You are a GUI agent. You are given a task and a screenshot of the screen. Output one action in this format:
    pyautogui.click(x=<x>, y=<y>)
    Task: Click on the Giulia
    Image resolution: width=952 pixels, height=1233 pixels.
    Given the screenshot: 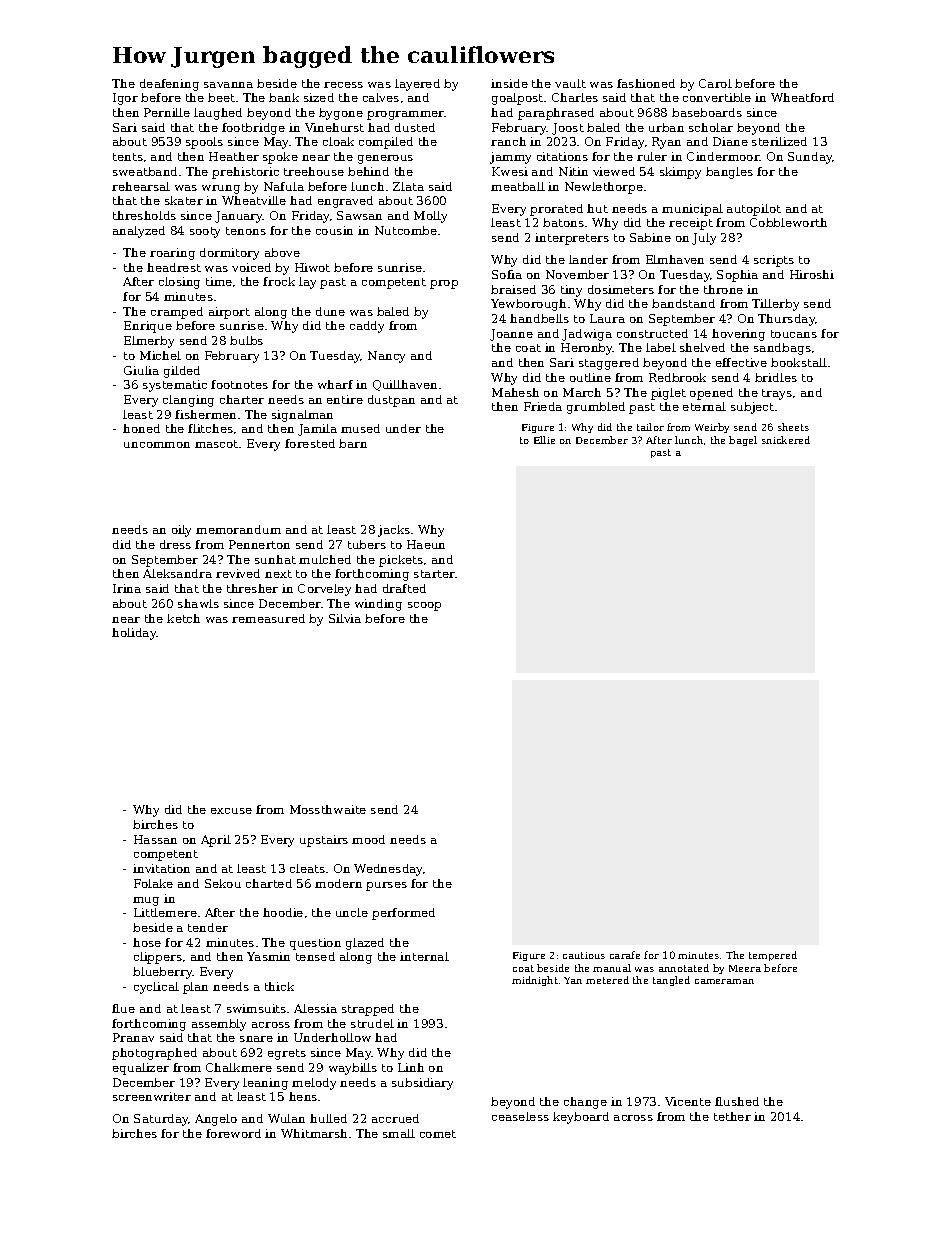 What is the action you would take?
    pyautogui.click(x=141, y=370)
